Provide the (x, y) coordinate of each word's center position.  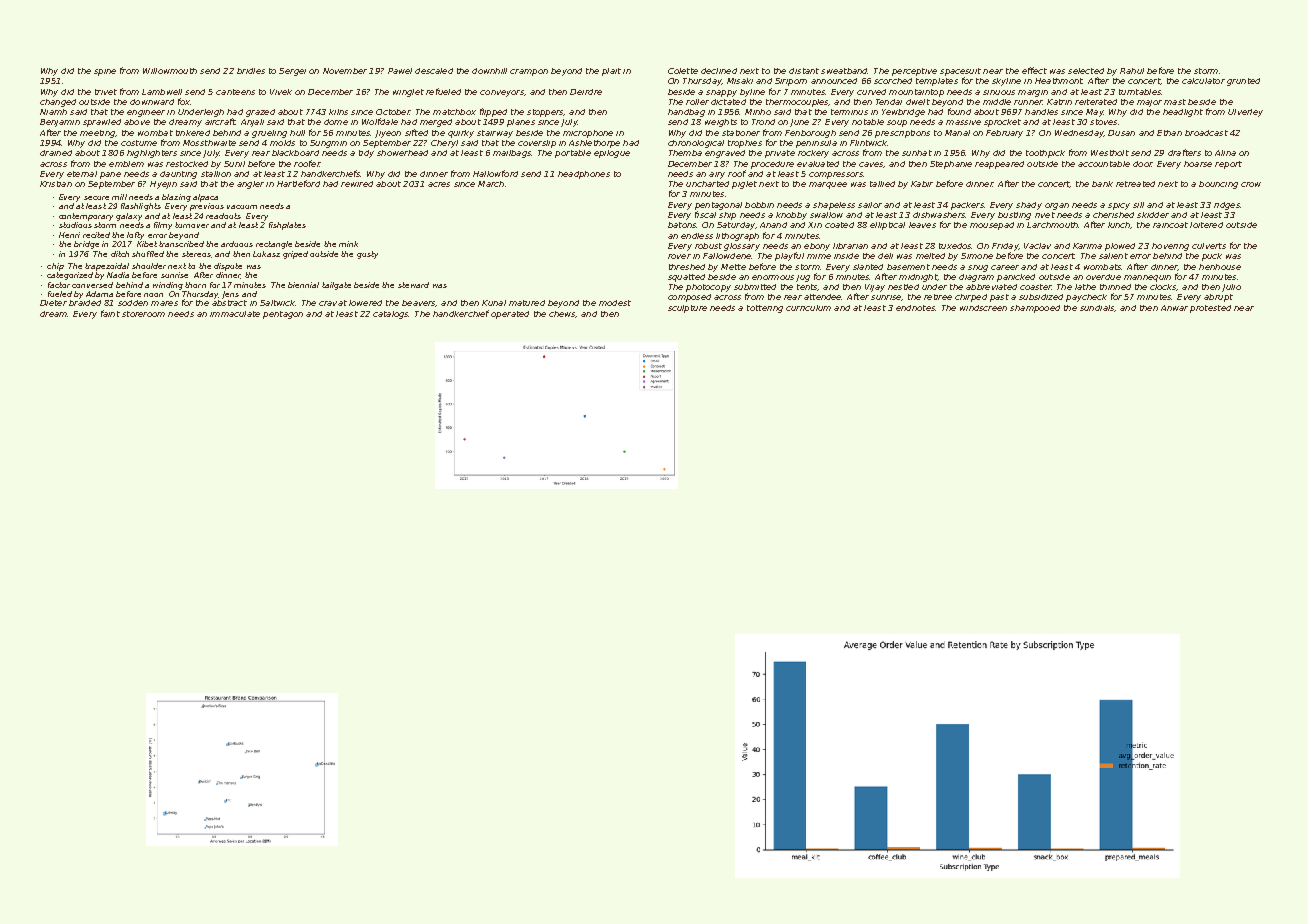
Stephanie (951, 165)
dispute (228, 267)
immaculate (235, 314)
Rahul (1132, 71)
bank (1102, 184)
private (780, 154)
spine (105, 72)
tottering (765, 309)
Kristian (56, 184)
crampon (529, 72)
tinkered (193, 133)
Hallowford (495, 173)
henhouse (1220, 267)
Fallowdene (727, 256)
